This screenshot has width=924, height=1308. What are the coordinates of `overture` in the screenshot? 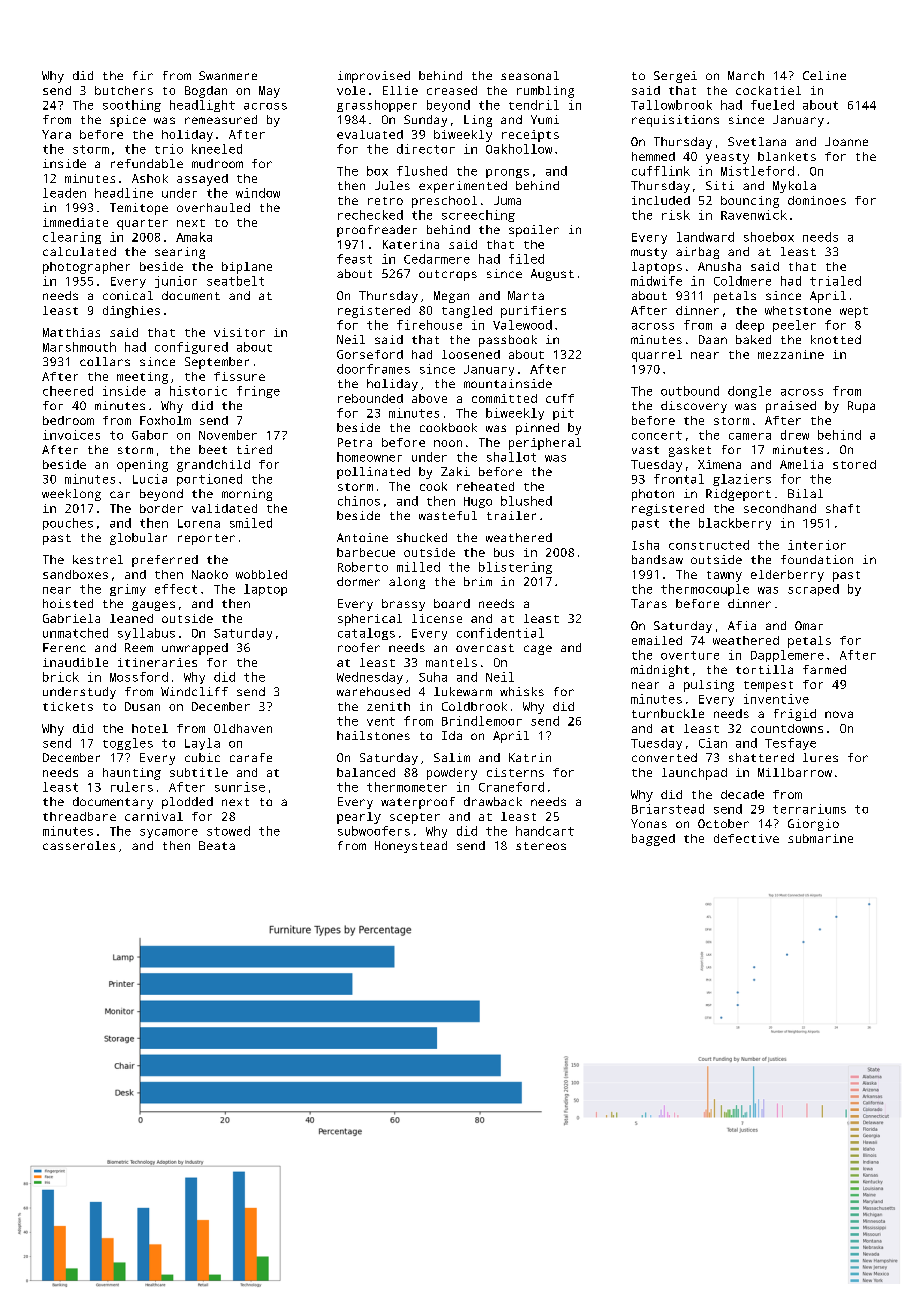 It's located at (690, 655).
